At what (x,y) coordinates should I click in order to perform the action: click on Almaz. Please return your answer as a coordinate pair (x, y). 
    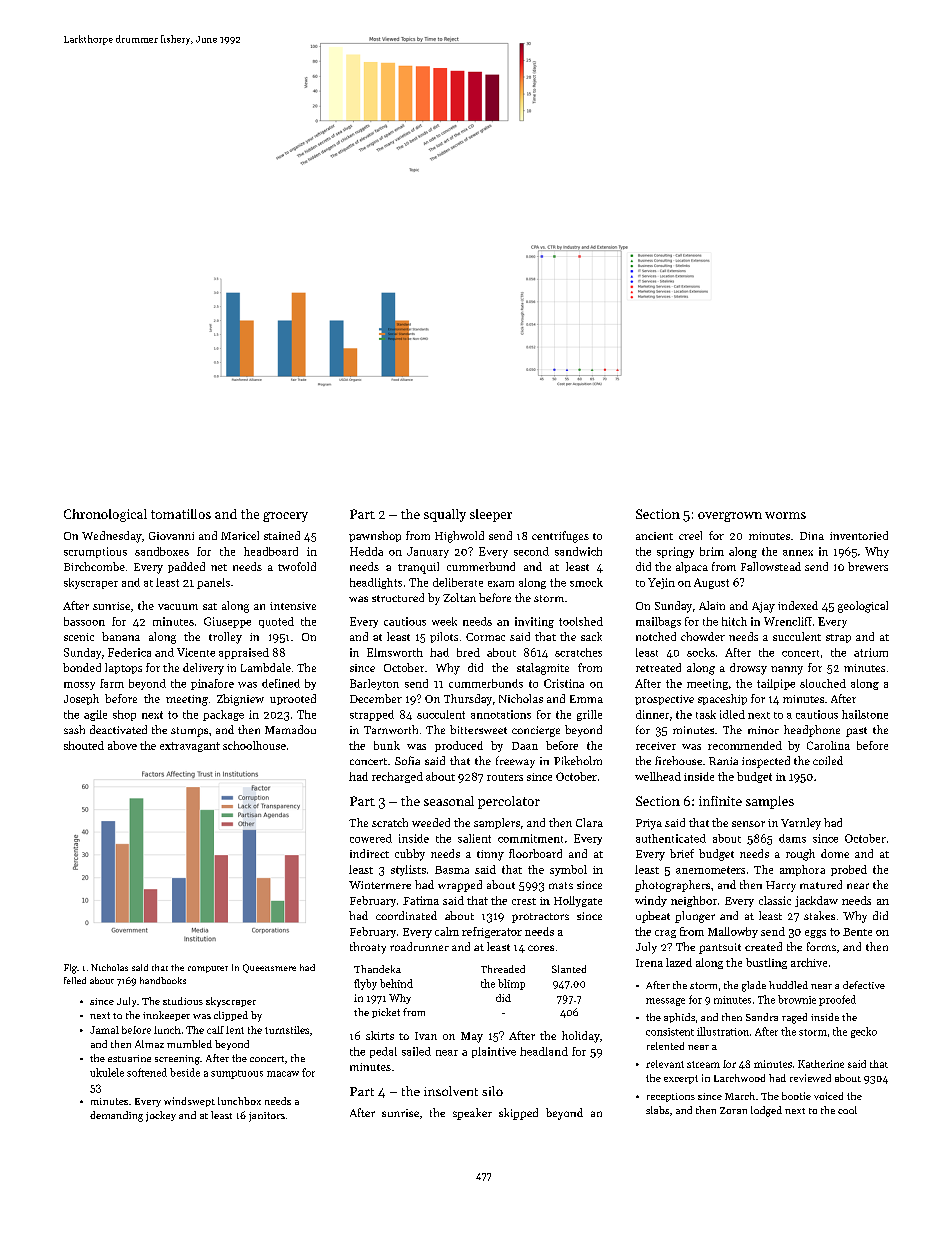
    Looking at the image, I should click on (149, 1044).
